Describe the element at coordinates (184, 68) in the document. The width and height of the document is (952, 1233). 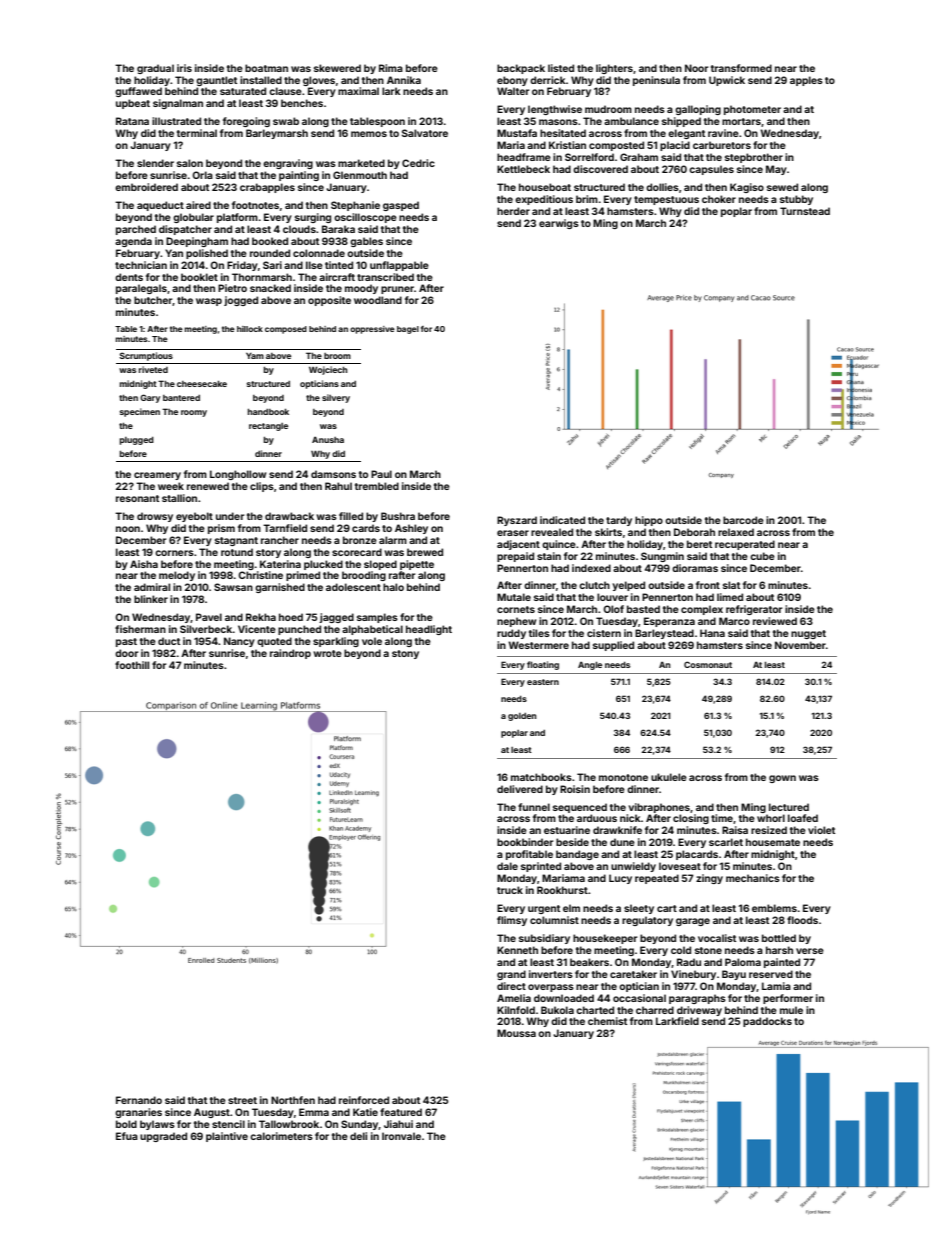
I see `iris` at that location.
